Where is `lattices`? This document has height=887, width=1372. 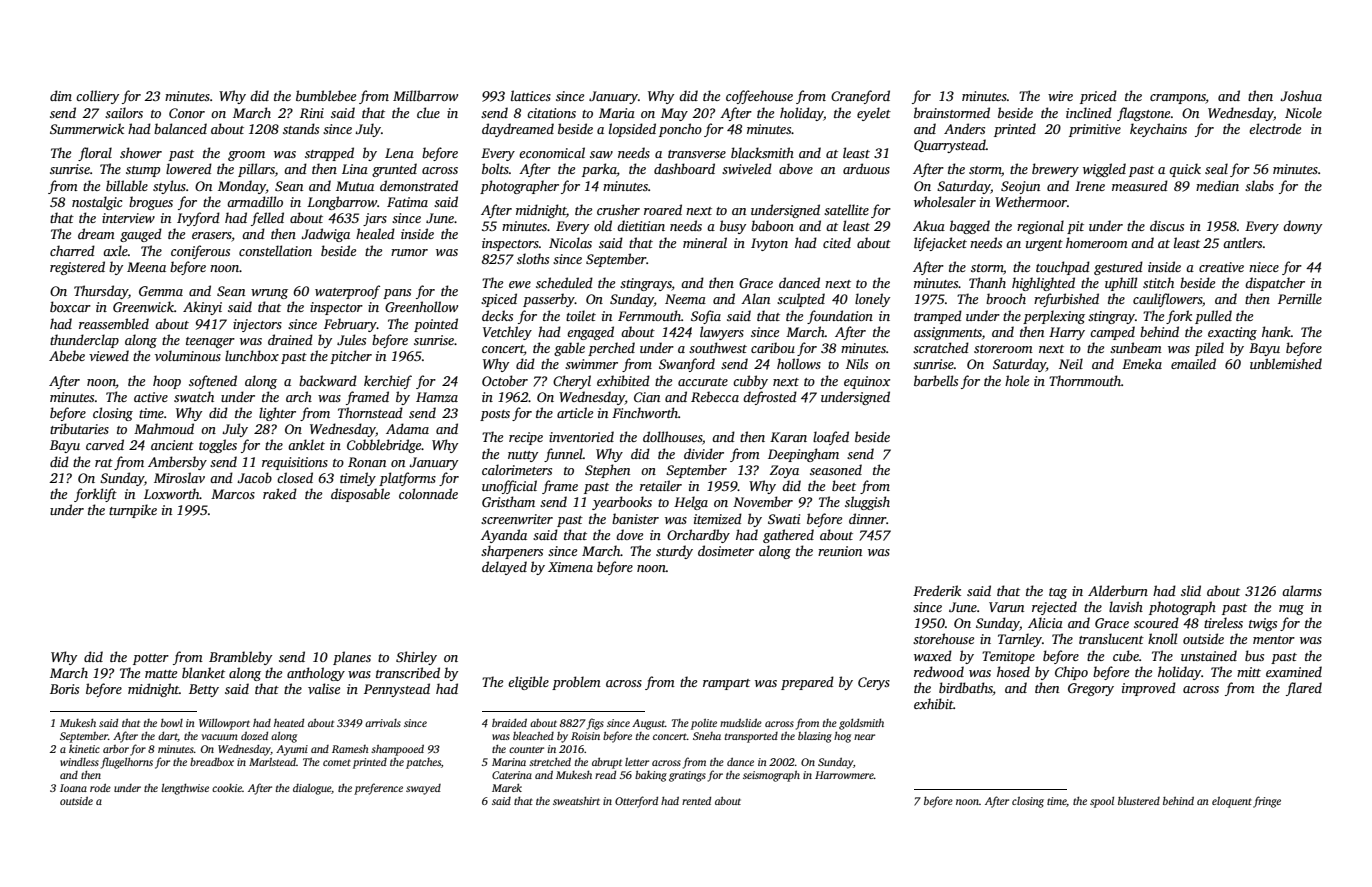
lattices is located at coordinates (531, 95).
